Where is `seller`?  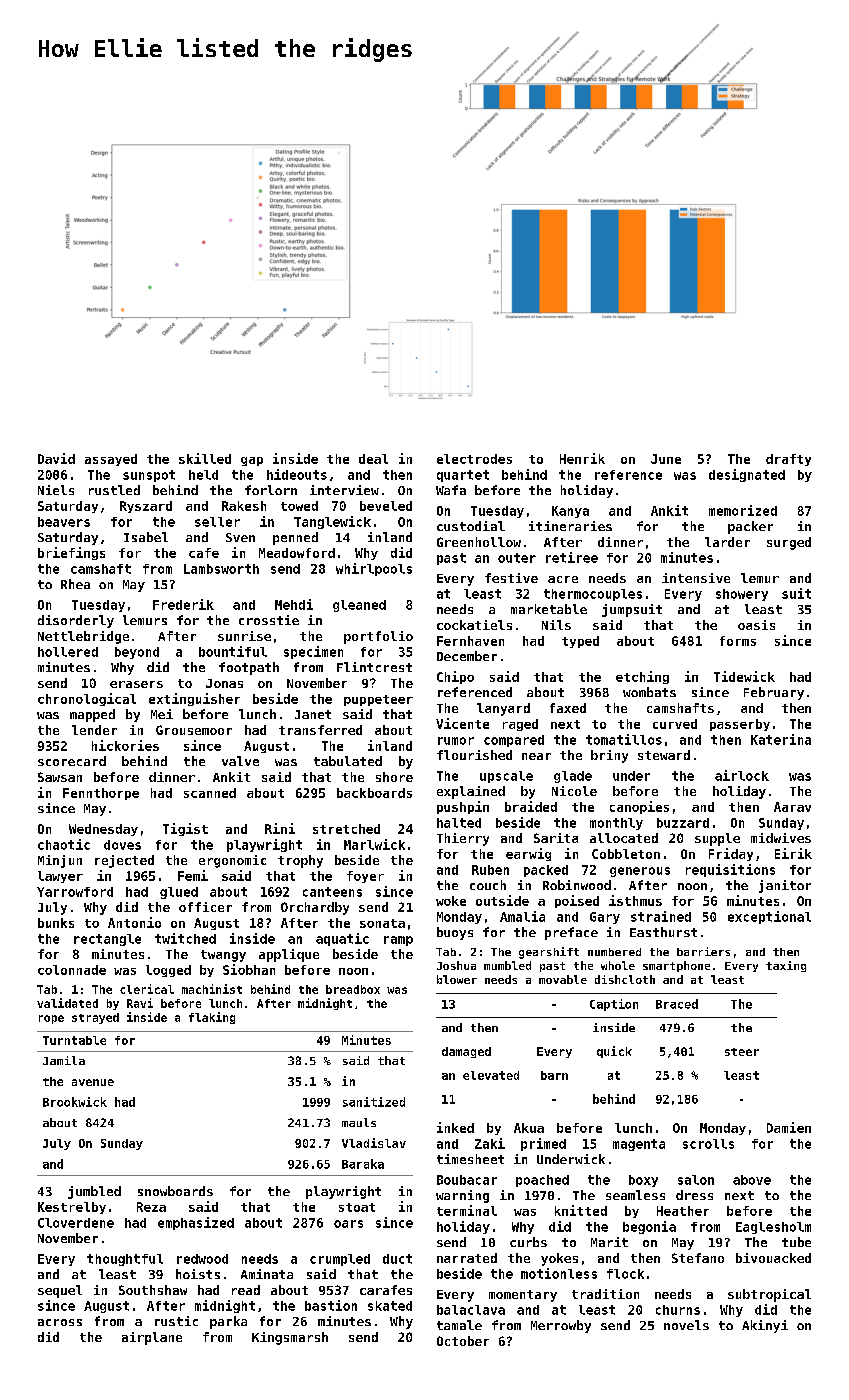
seller is located at coordinates (217, 522).
